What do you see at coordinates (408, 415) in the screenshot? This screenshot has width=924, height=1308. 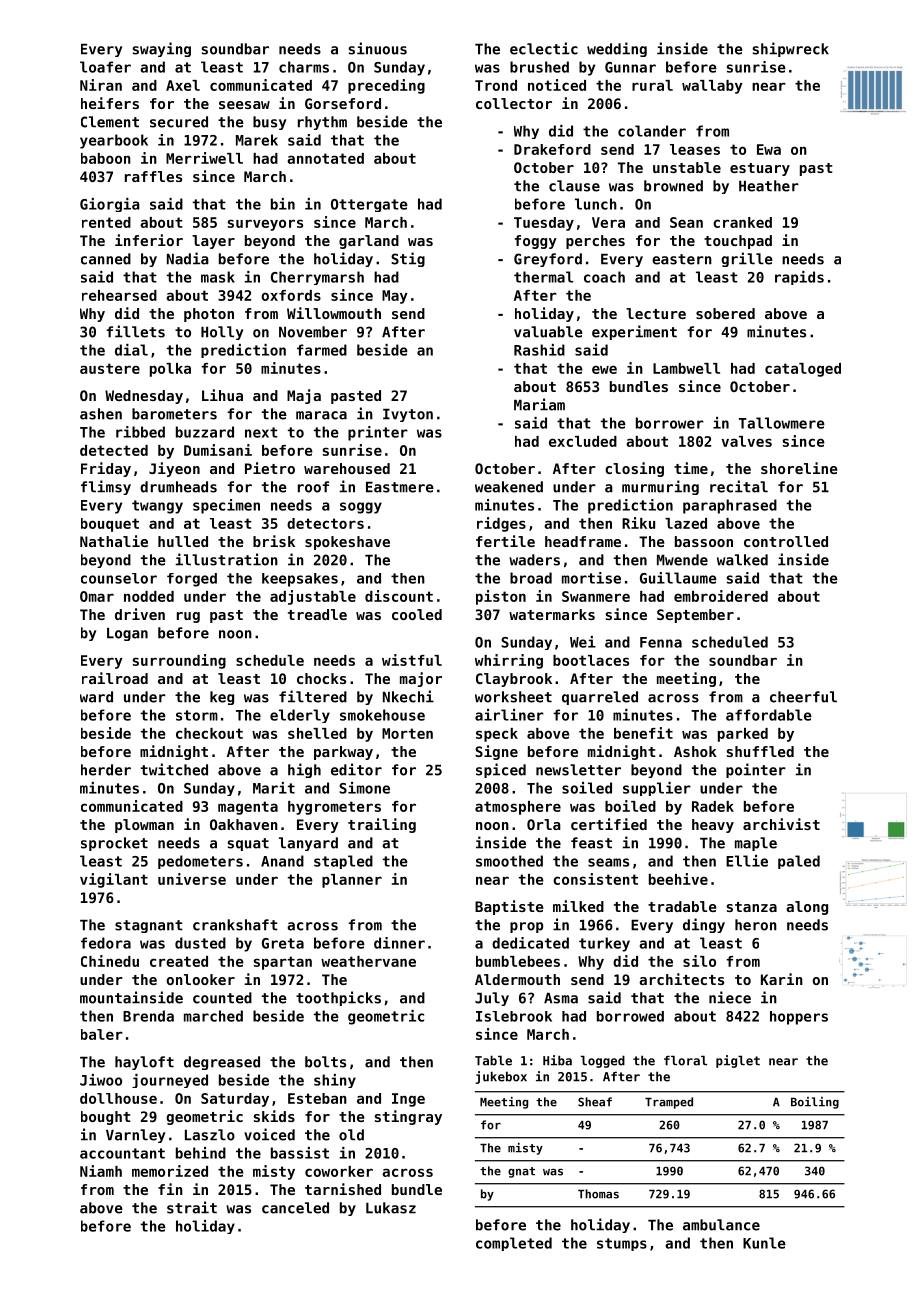 I see `Ivyton` at bounding box center [408, 415].
